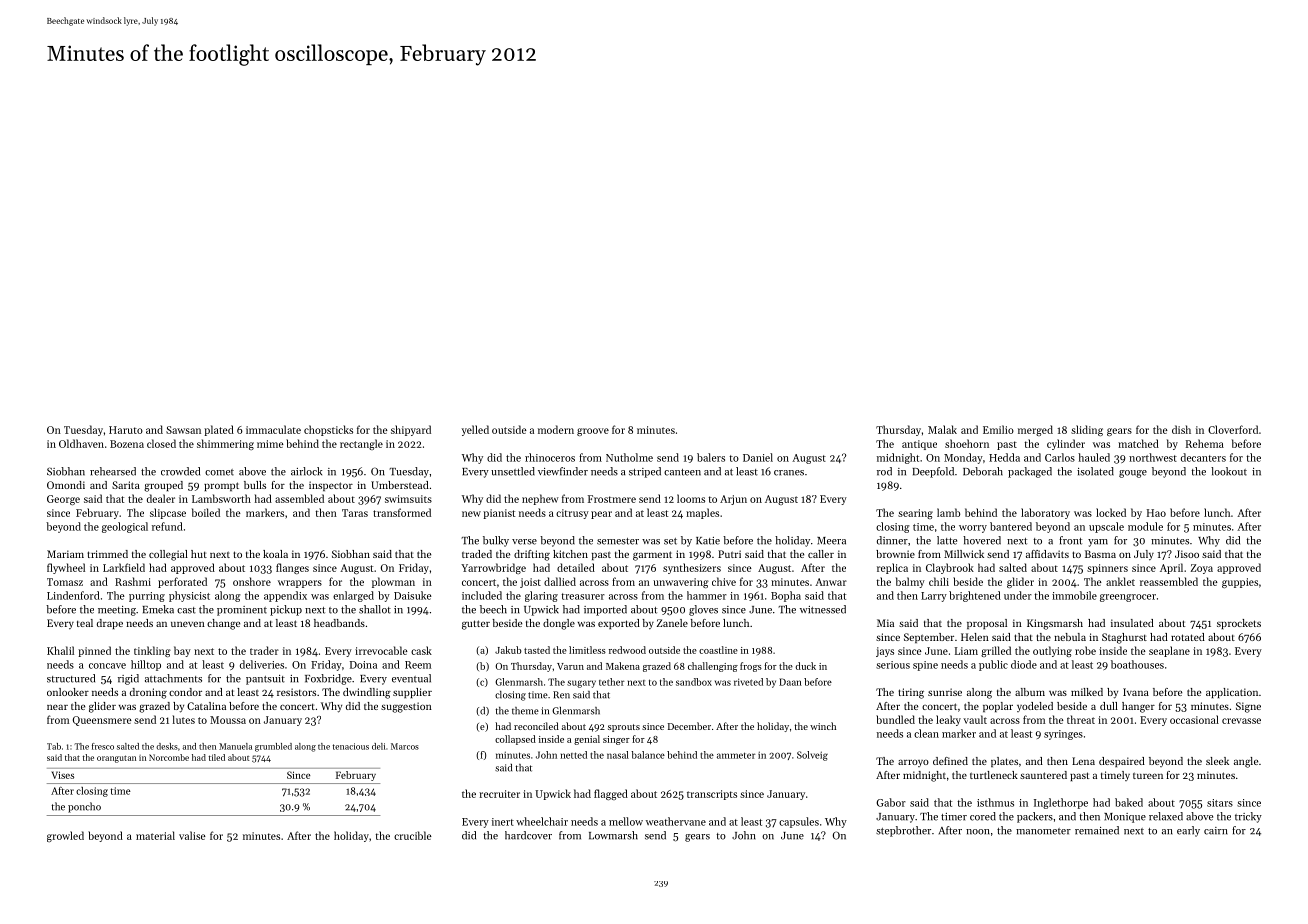 This page has width=1308, height=924. I want to click on collapsed, so click(515, 740).
